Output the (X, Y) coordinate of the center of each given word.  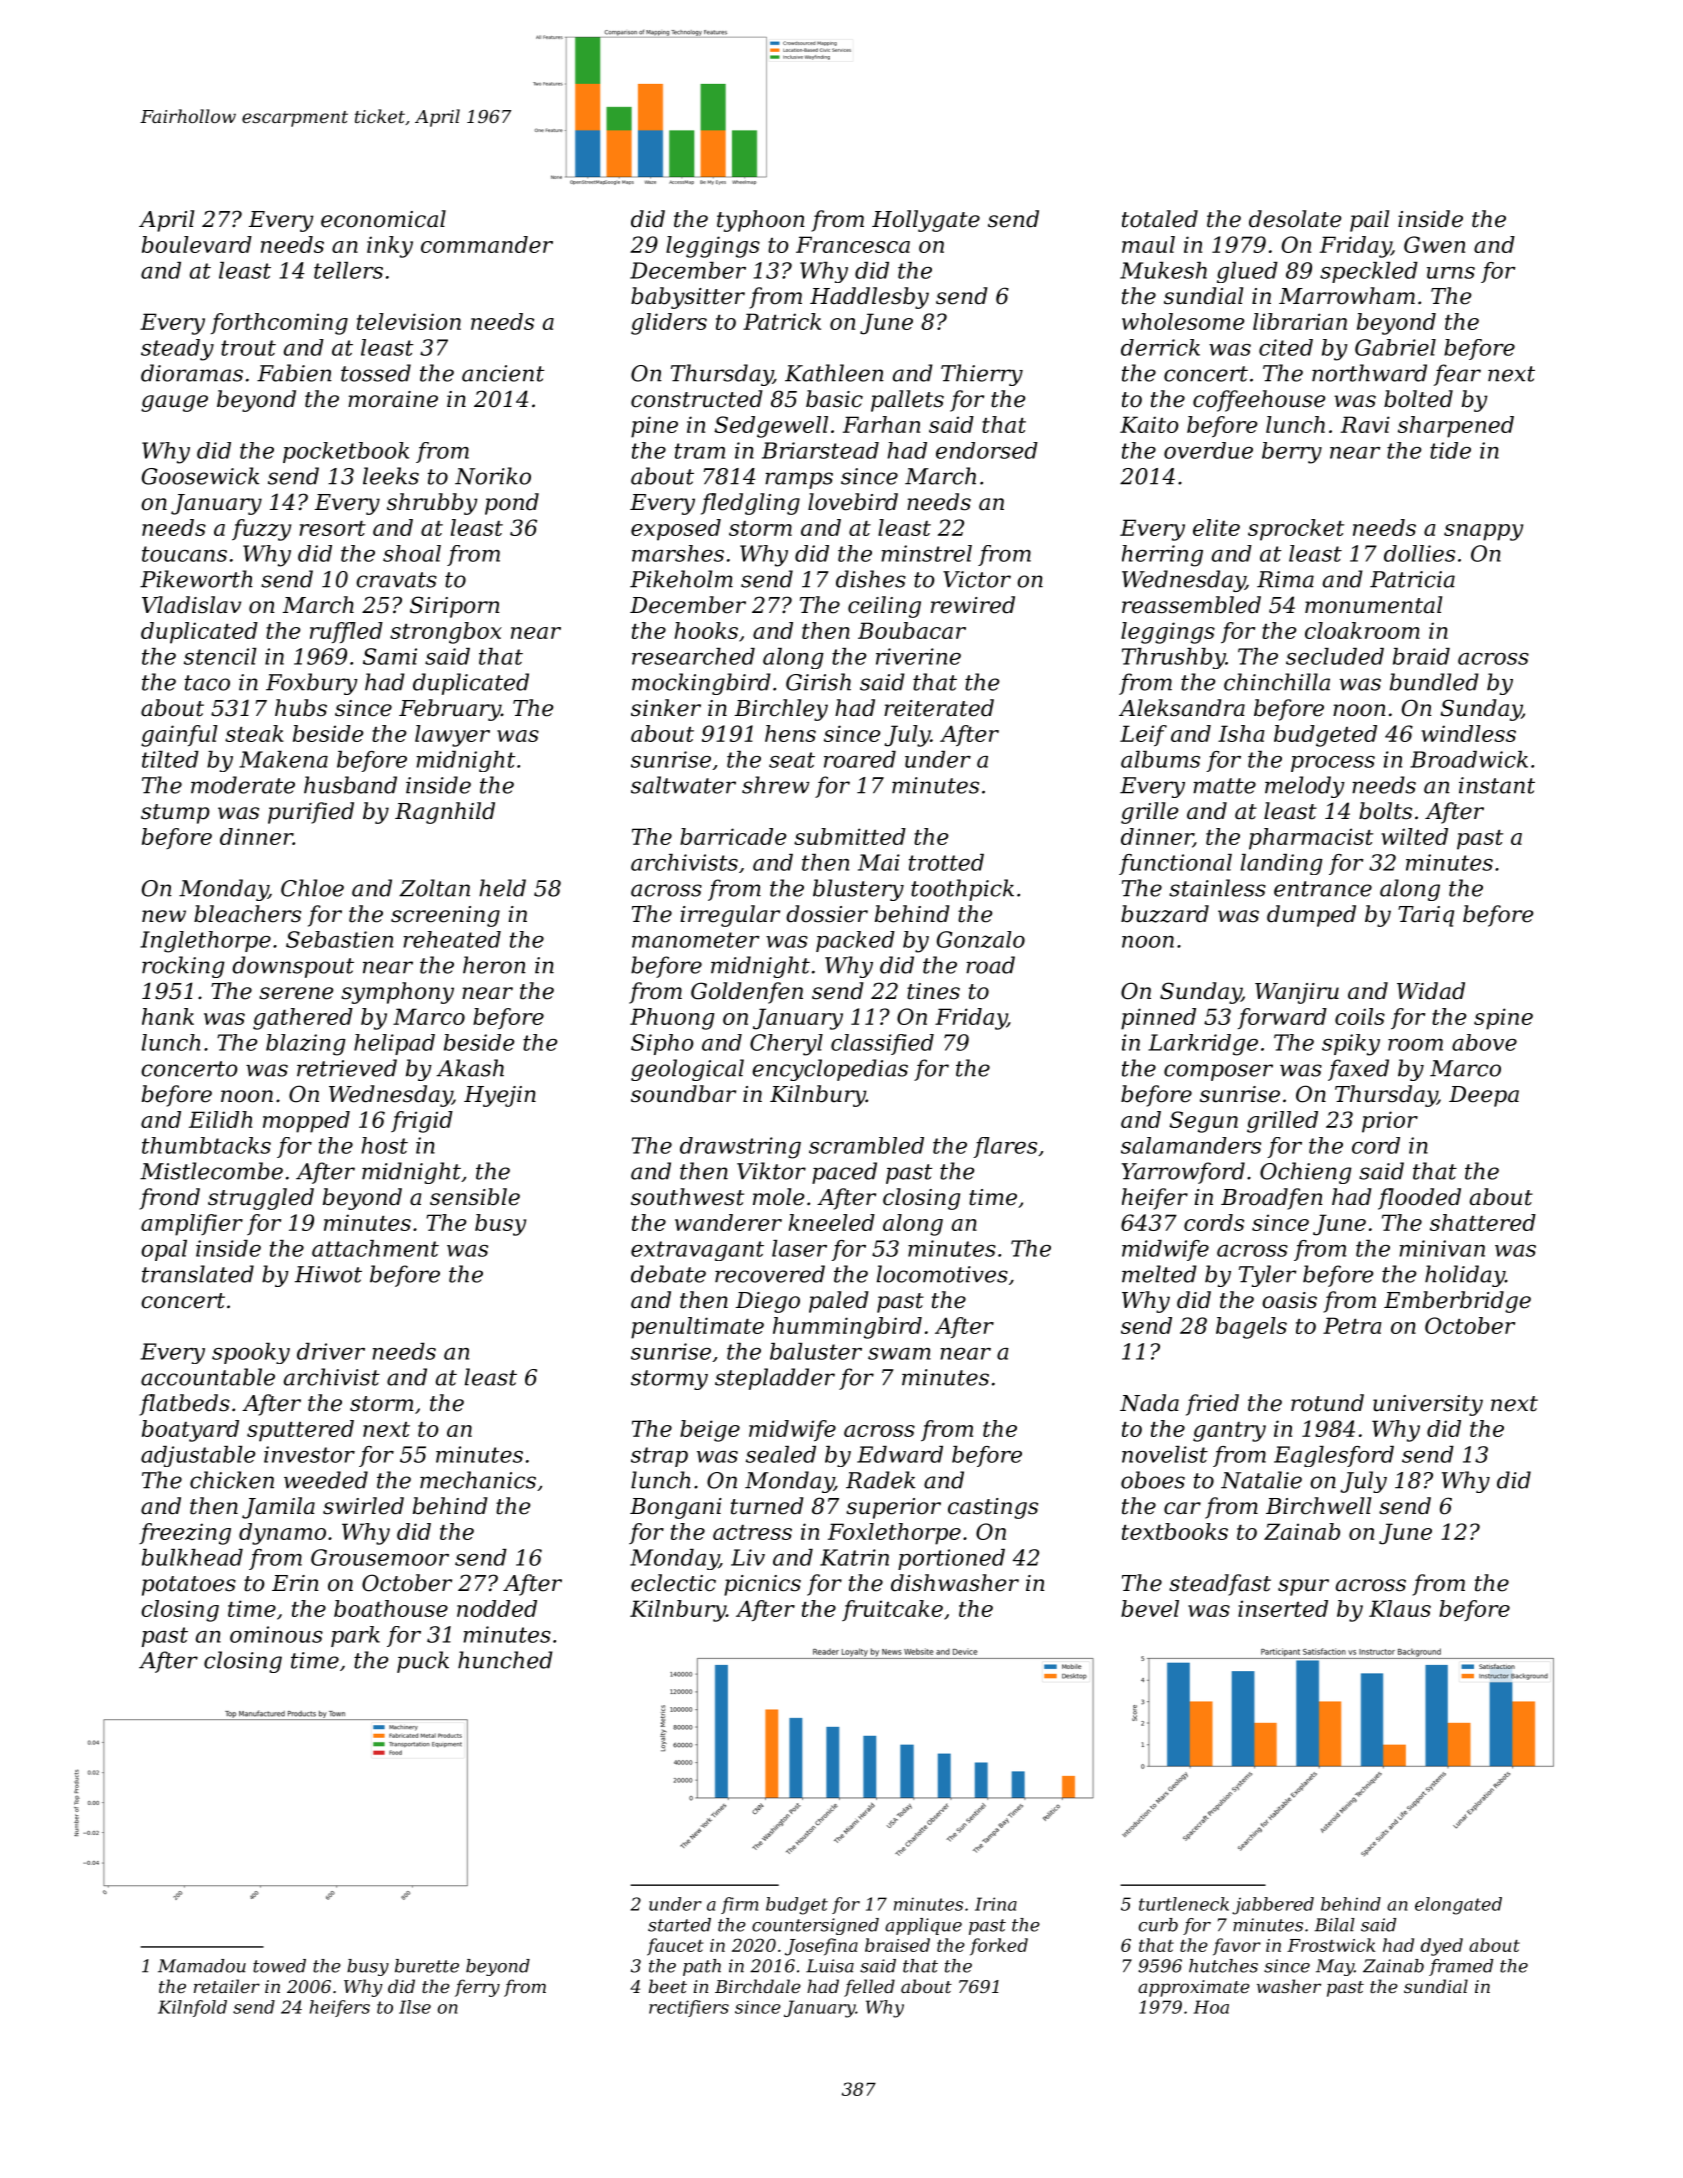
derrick (1160, 347)
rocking (183, 967)
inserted (1283, 1608)
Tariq (1426, 916)
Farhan (881, 424)
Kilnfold (192, 2008)
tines (933, 991)
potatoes (189, 1586)
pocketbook (346, 452)
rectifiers (689, 2008)
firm (739, 1905)
